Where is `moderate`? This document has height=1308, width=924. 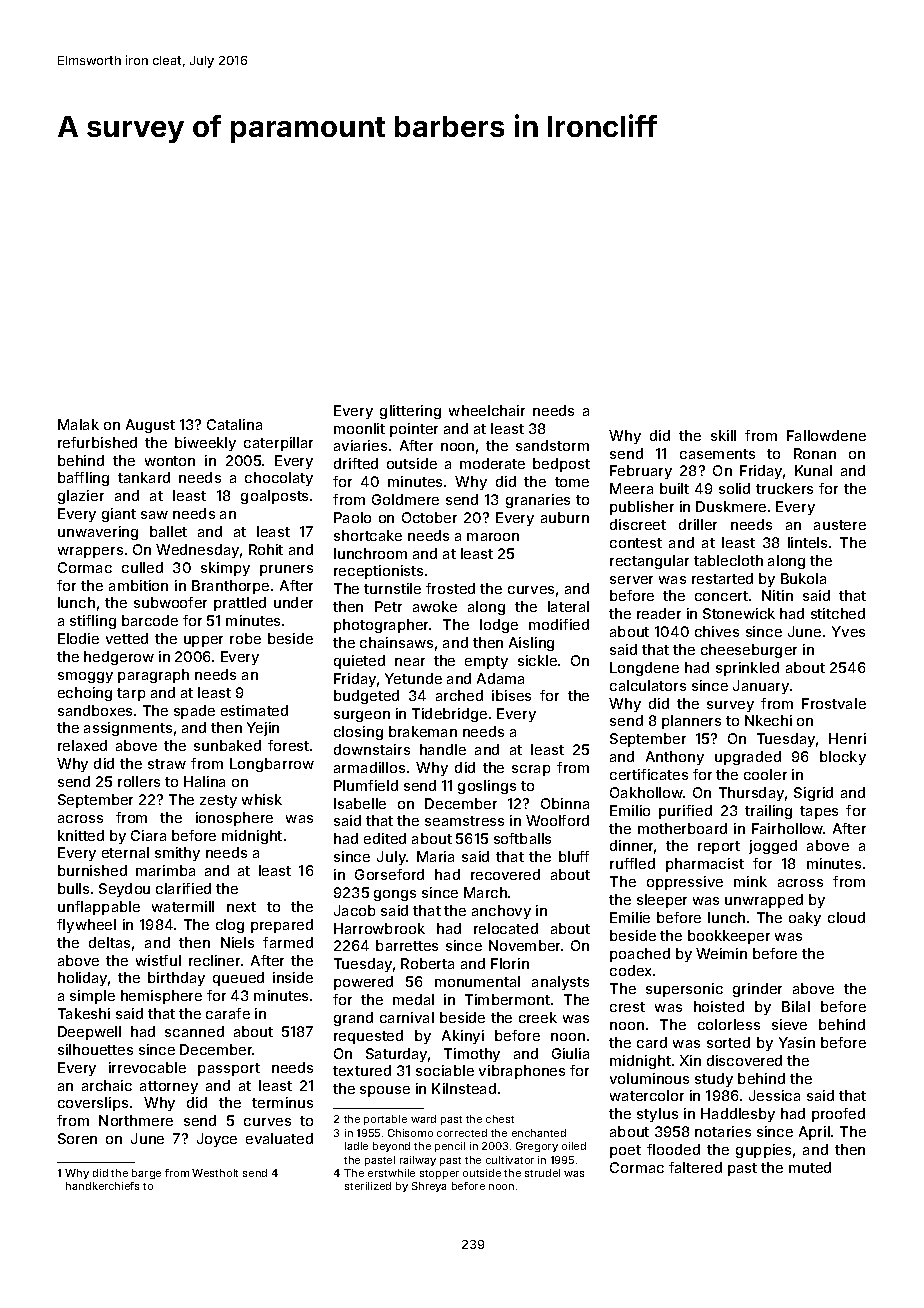
moderate is located at coordinates (492, 463).
